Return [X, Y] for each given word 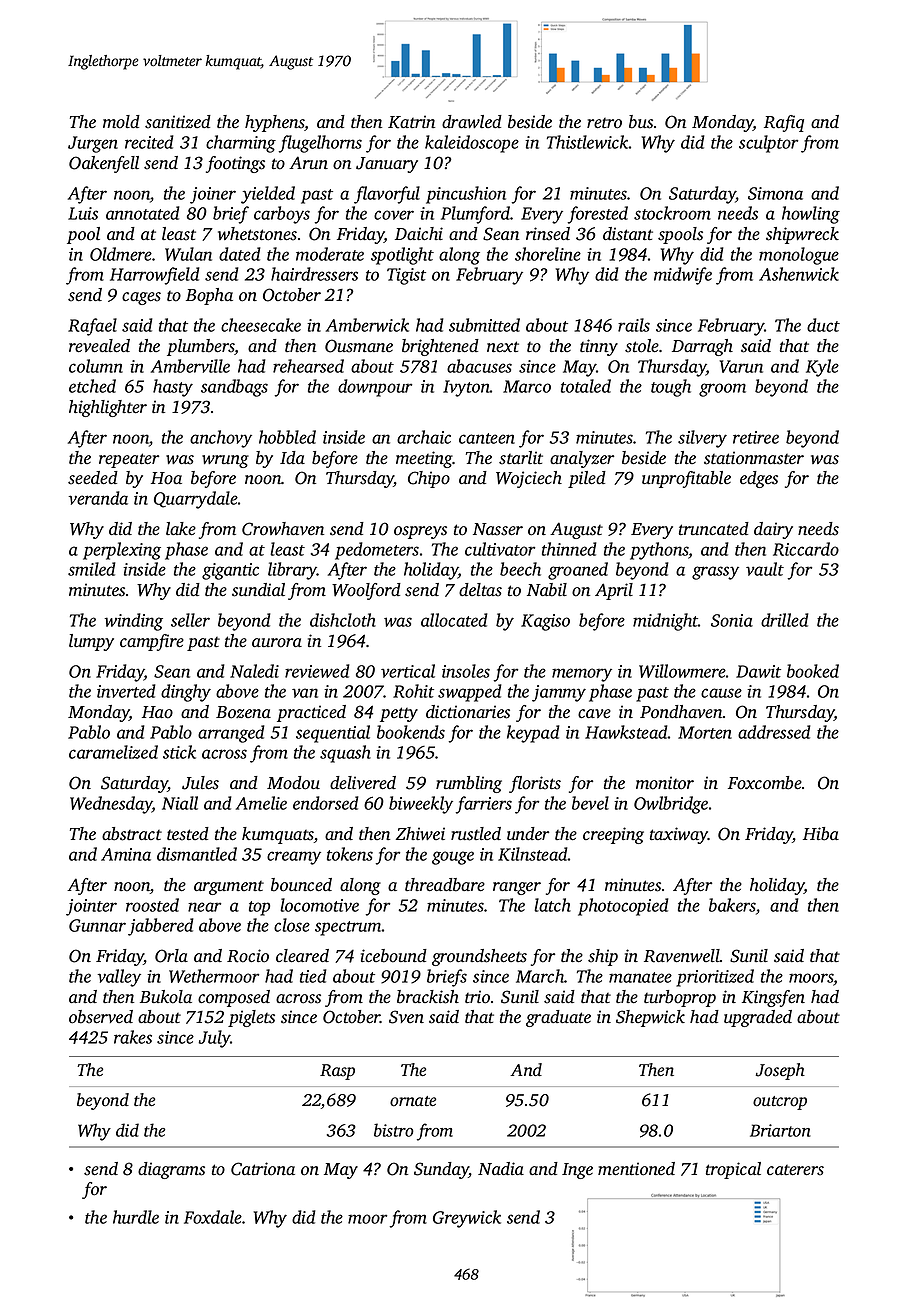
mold [121, 122]
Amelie [261, 803]
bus [641, 122]
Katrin [411, 122]
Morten [705, 732]
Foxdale [213, 1217]
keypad [533, 734]
